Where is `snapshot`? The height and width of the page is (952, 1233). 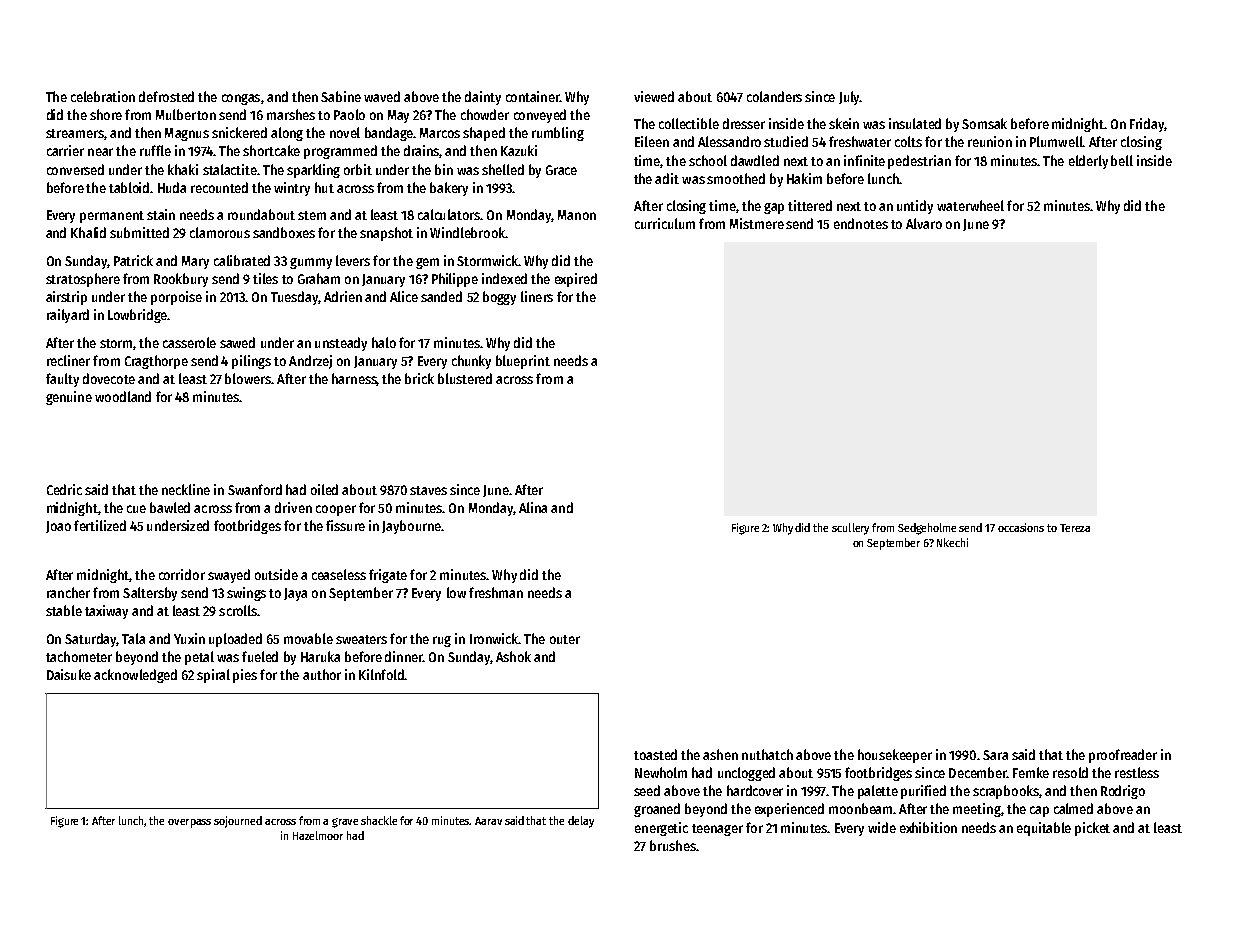
snapshot is located at coordinates (386, 234).
